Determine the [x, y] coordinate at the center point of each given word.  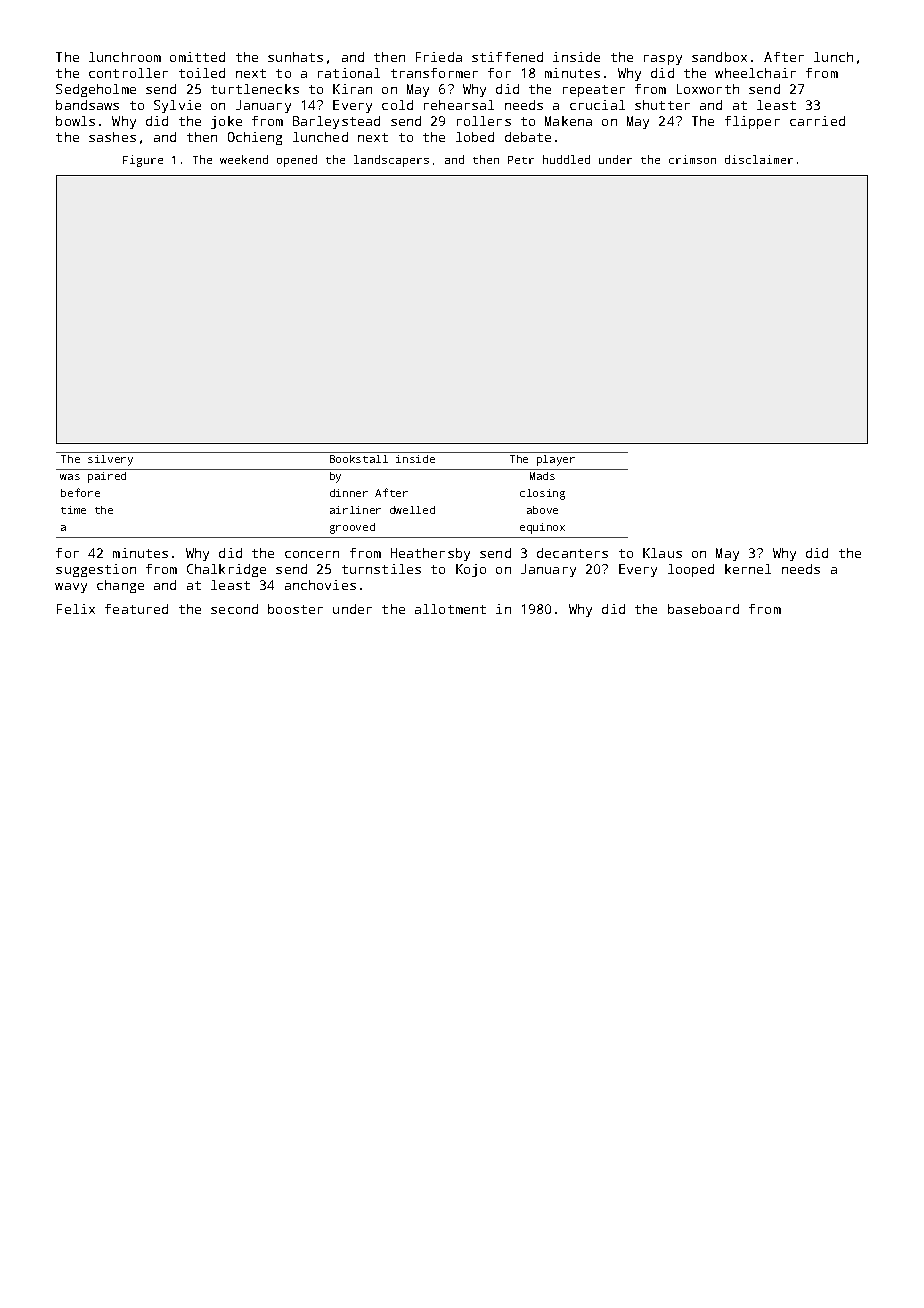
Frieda [439, 57]
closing [542, 494]
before [80, 492]
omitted [197, 57]
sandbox [719, 57]
